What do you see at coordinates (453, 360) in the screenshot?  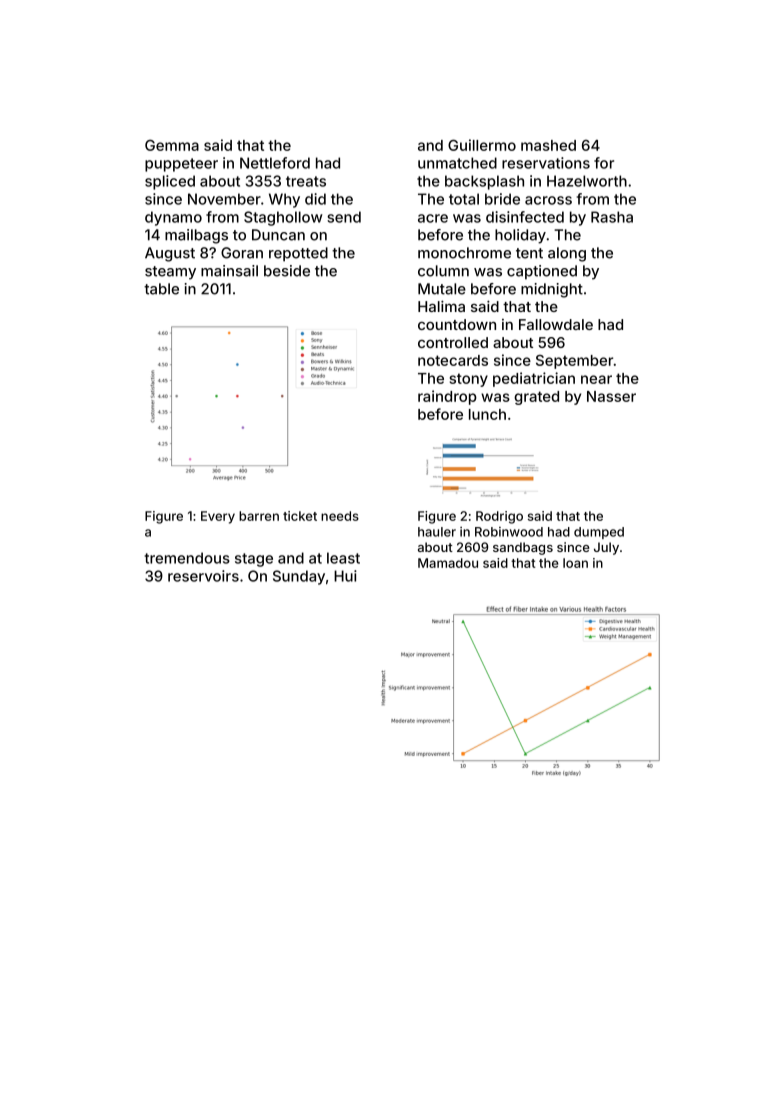 I see `notecards` at bounding box center [453, 360].
